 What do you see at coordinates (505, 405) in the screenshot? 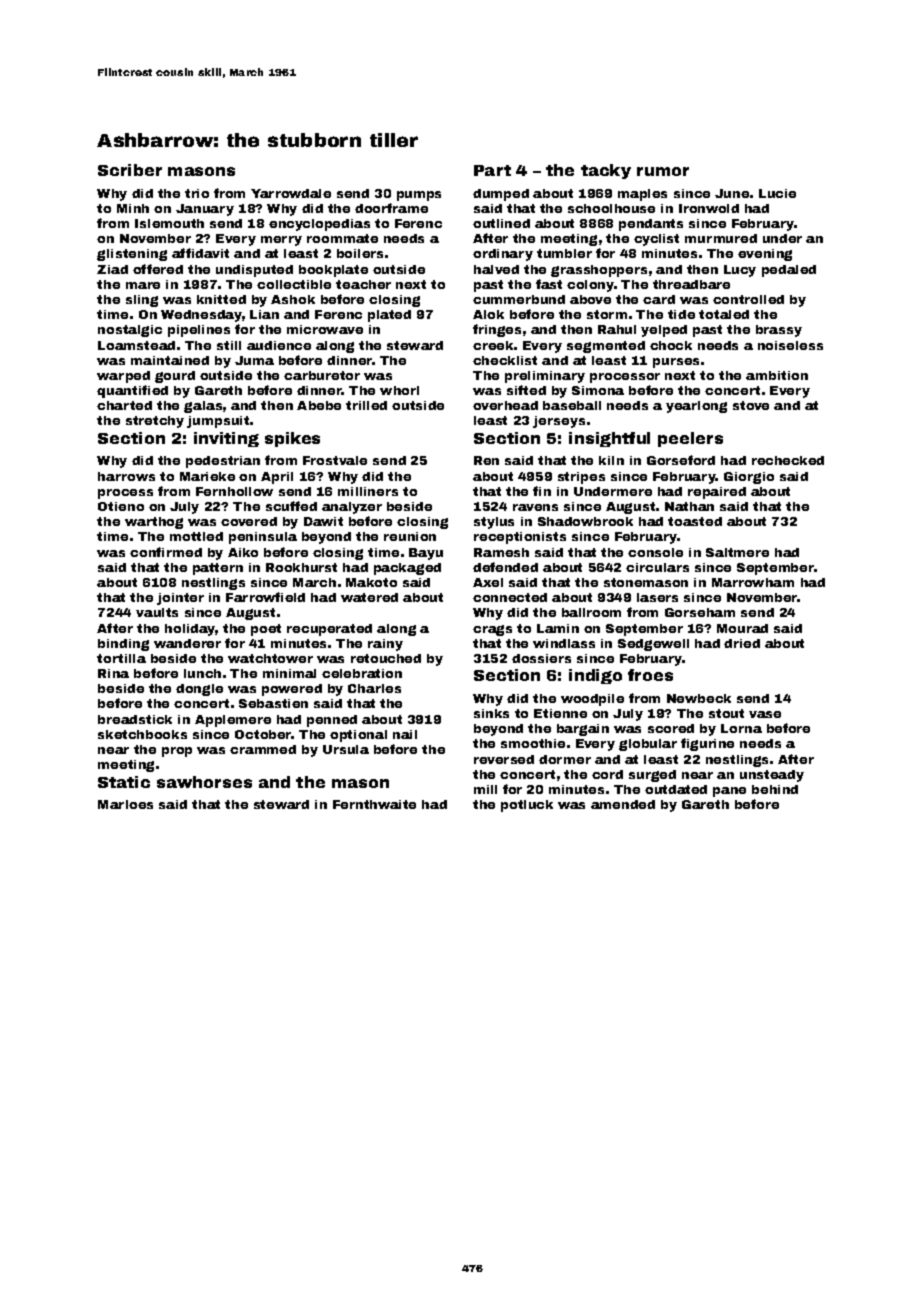
I see `overhead` at bounding box center [505, 405].
